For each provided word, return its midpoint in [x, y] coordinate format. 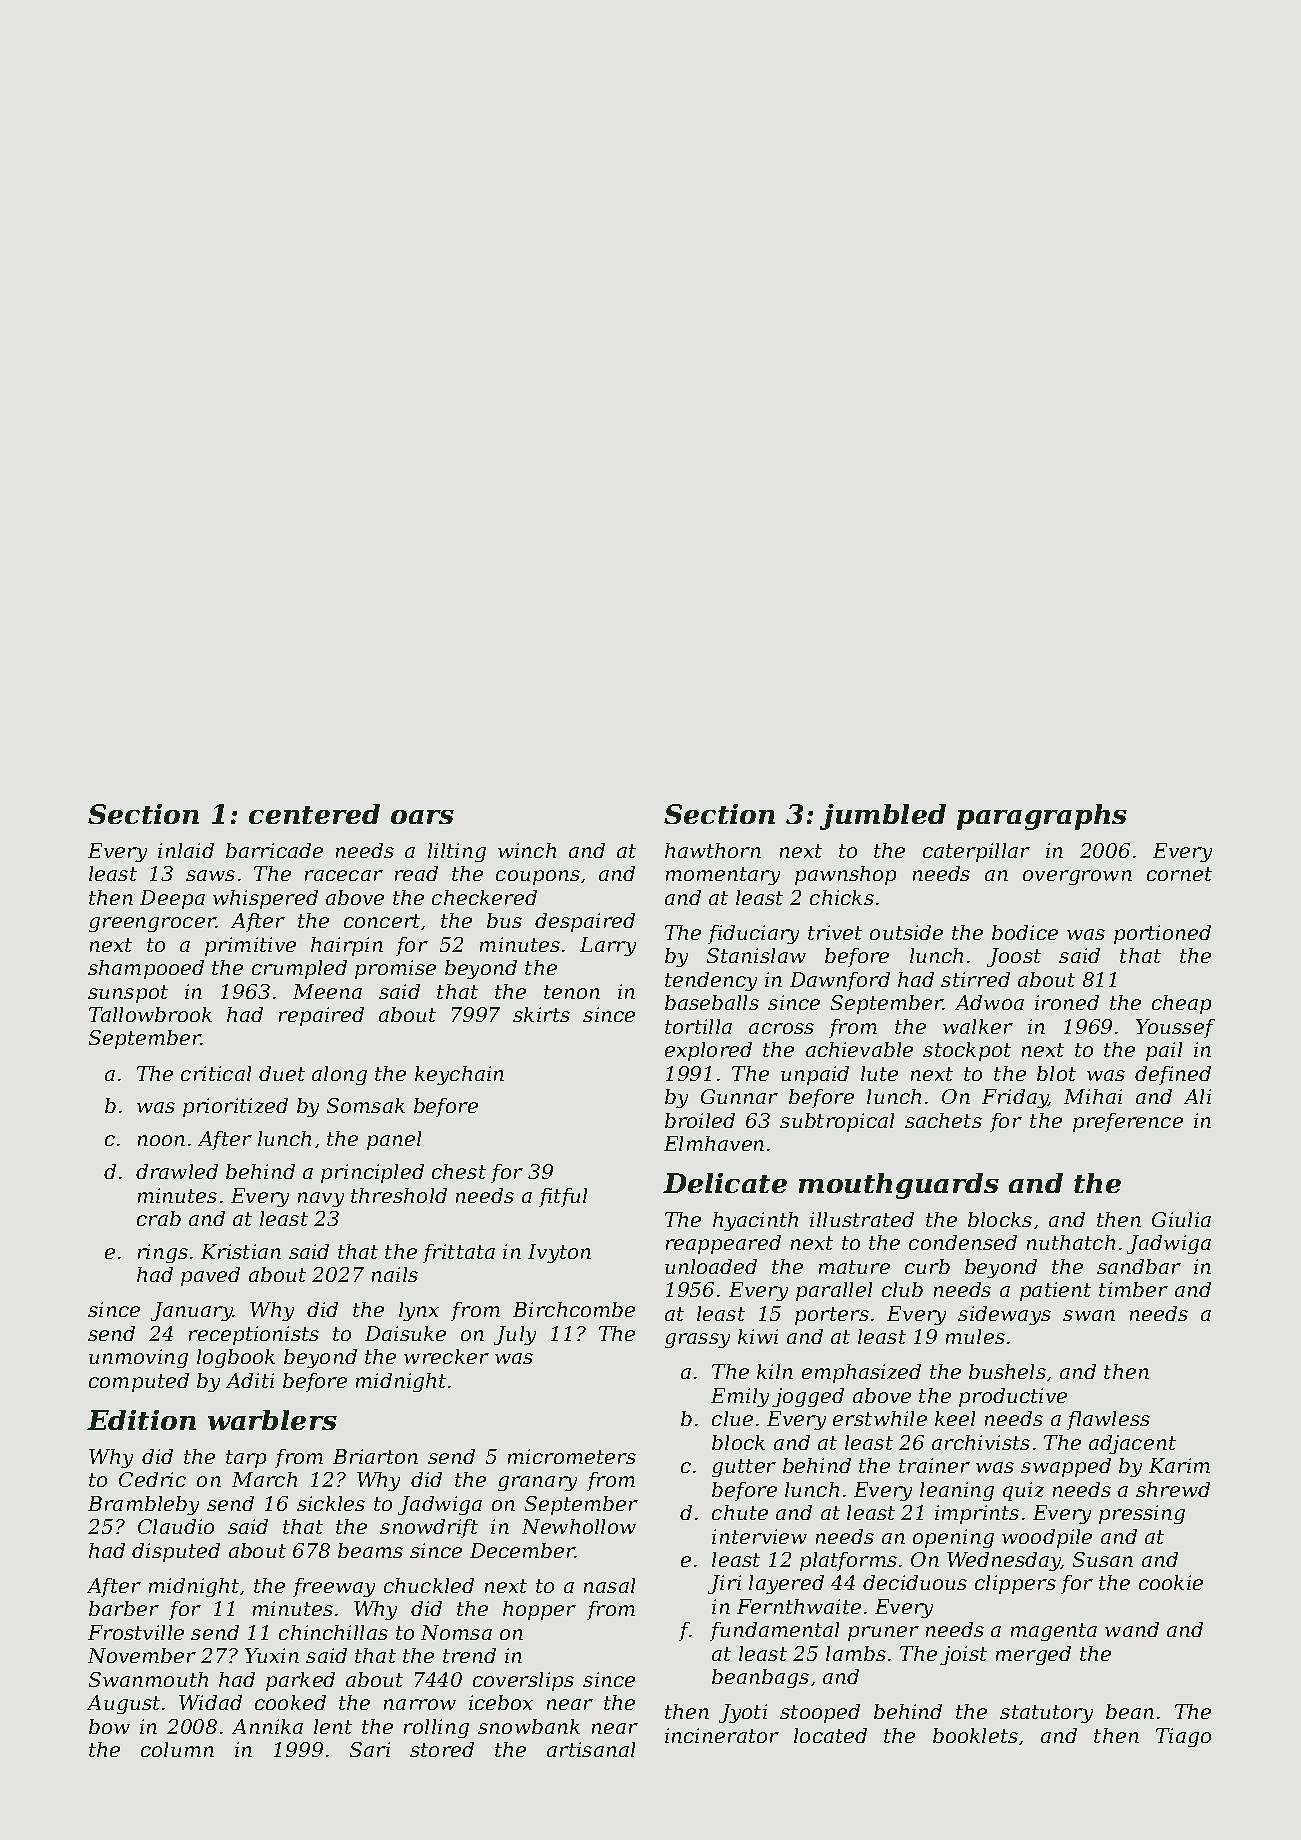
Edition [141, 1420]
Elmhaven [714, 1143]
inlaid [186, 850]
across [781, 1028]
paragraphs [1042, 817]
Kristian [241, 1251]
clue [732, 1418]
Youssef [1175, 1028]
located [830, 1735]
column [177, 1749]
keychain [459, 1075]
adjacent [1132, 1444]
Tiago [1183, 1737]
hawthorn [713, 850]
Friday [1015, 1098]
